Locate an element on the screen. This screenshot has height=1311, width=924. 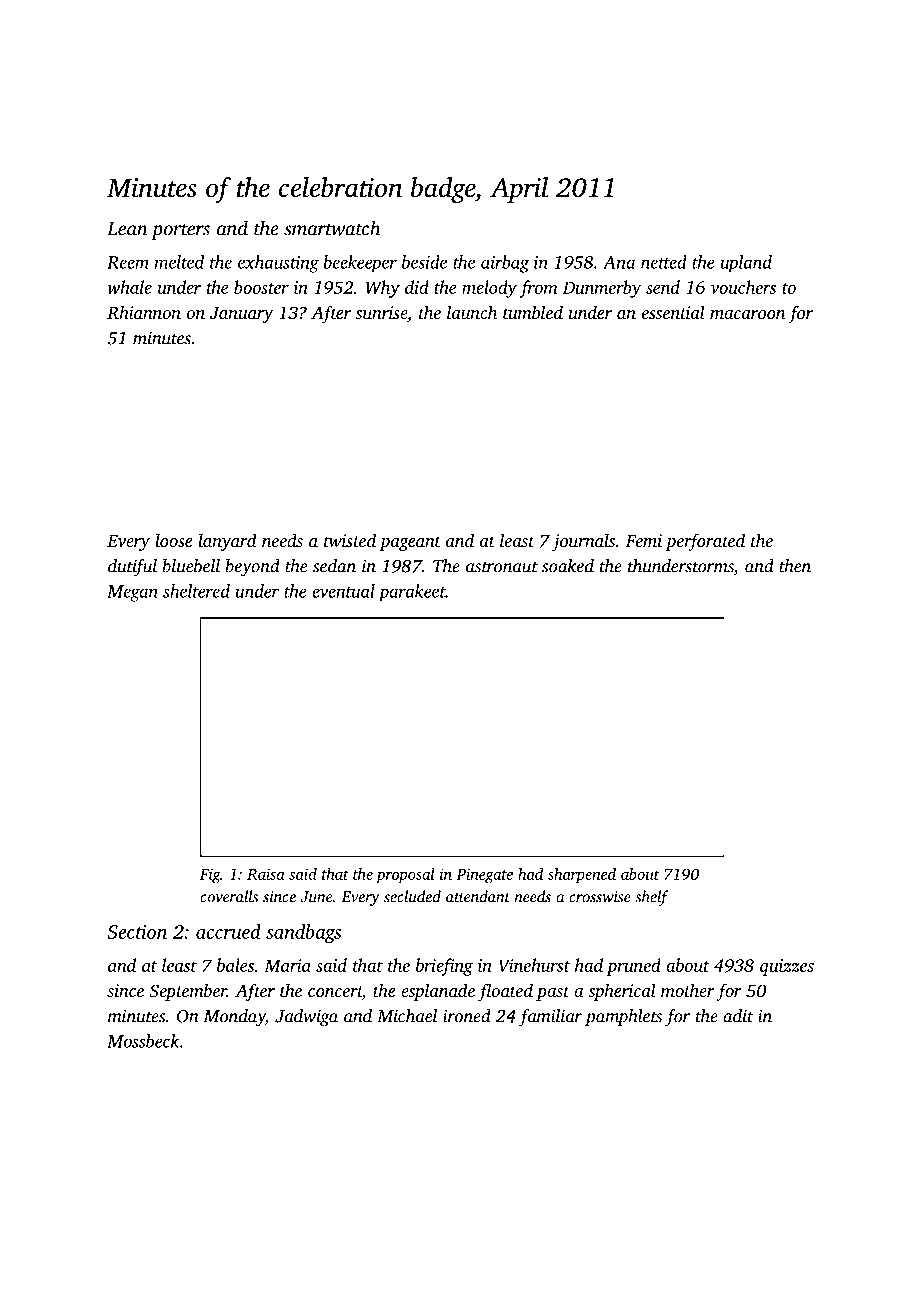
macaroon is located at coordinates (747, 314).
